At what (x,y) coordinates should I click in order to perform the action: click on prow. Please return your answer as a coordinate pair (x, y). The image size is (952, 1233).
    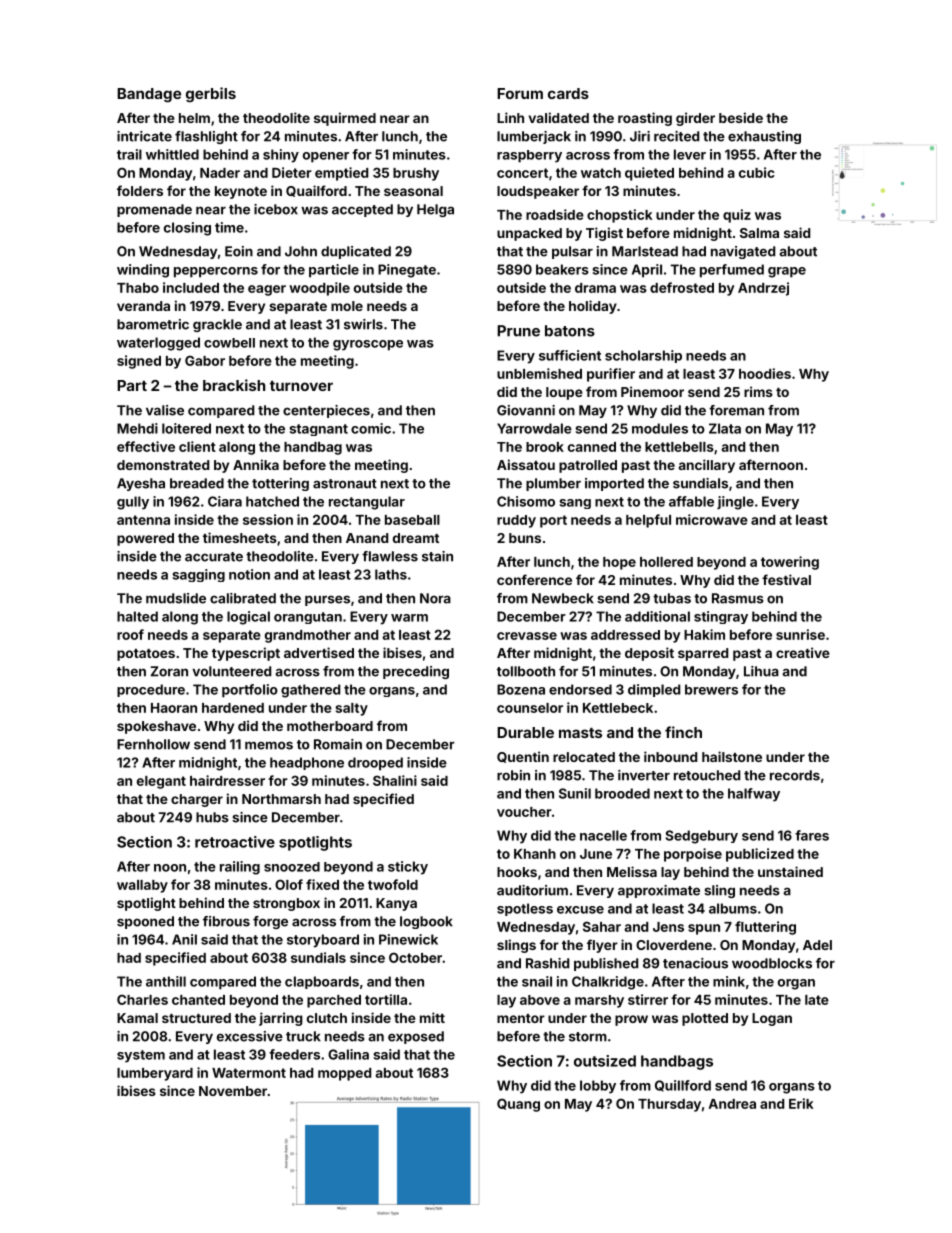
    Looking at the image, I should click on (631, 1020).
